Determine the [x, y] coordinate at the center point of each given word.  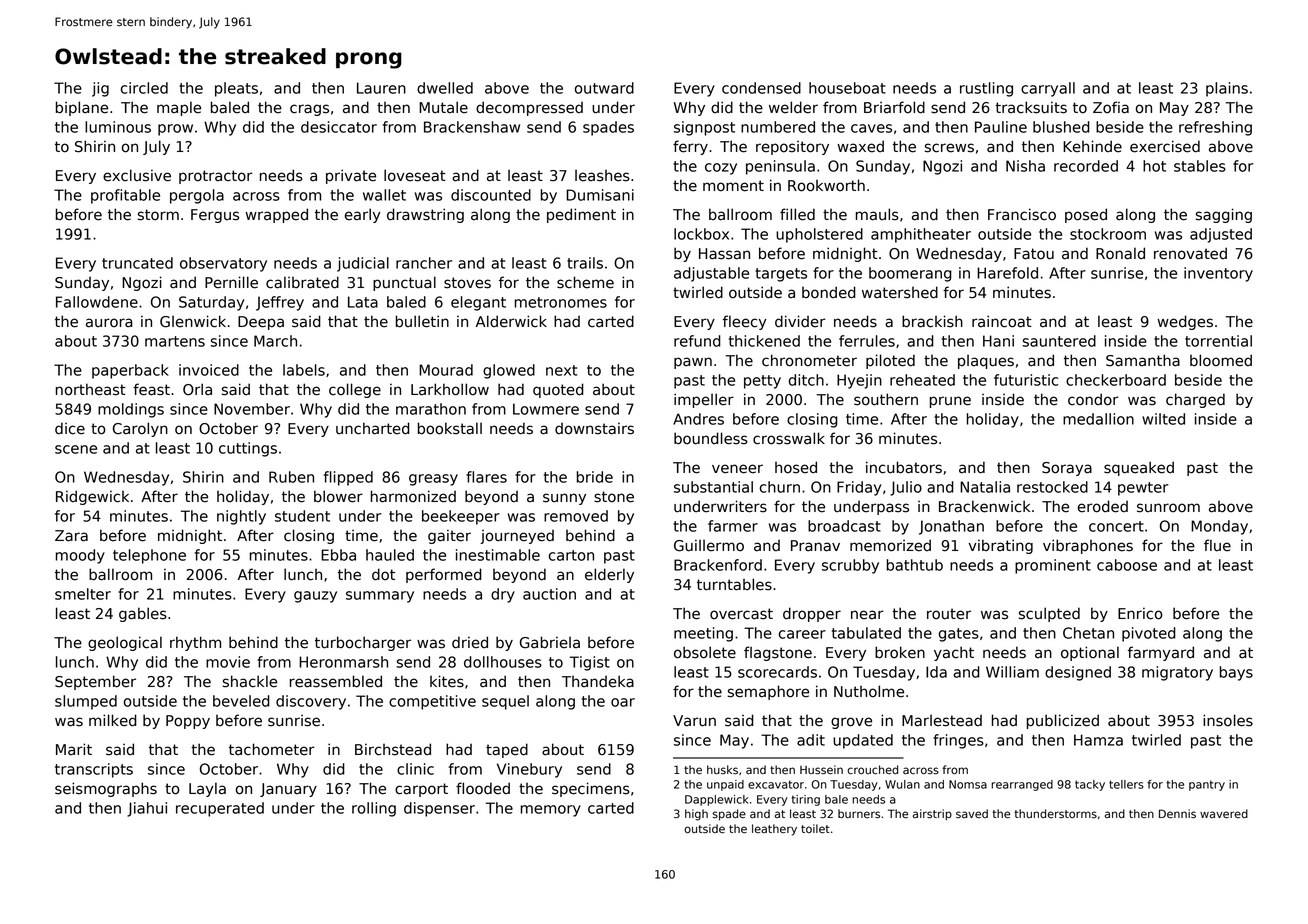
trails [585, 263]
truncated [137, 263]
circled [144, 88]
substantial [713, 487]
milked [113, 720]
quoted [558, 390]
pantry [1207, 785]
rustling [986, 89]
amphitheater [921, 235]
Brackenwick [984, 506]
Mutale [443, 107]
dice [70, 428]
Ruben [291, 477]
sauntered [1059, 341]
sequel [505, 702]
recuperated [220, 809]
